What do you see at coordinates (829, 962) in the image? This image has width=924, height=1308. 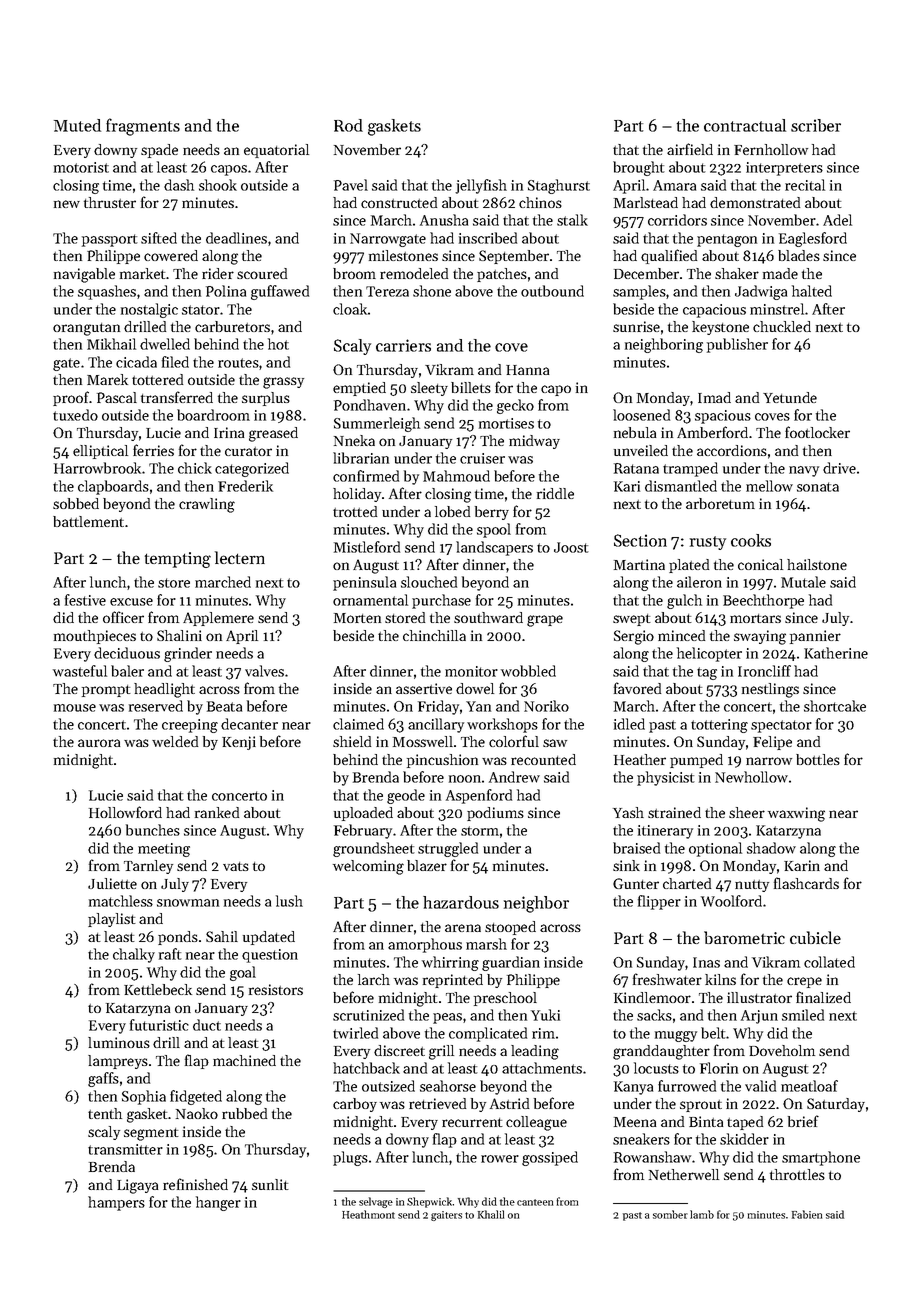 I see `collated` at bounding box center [829, 962].
